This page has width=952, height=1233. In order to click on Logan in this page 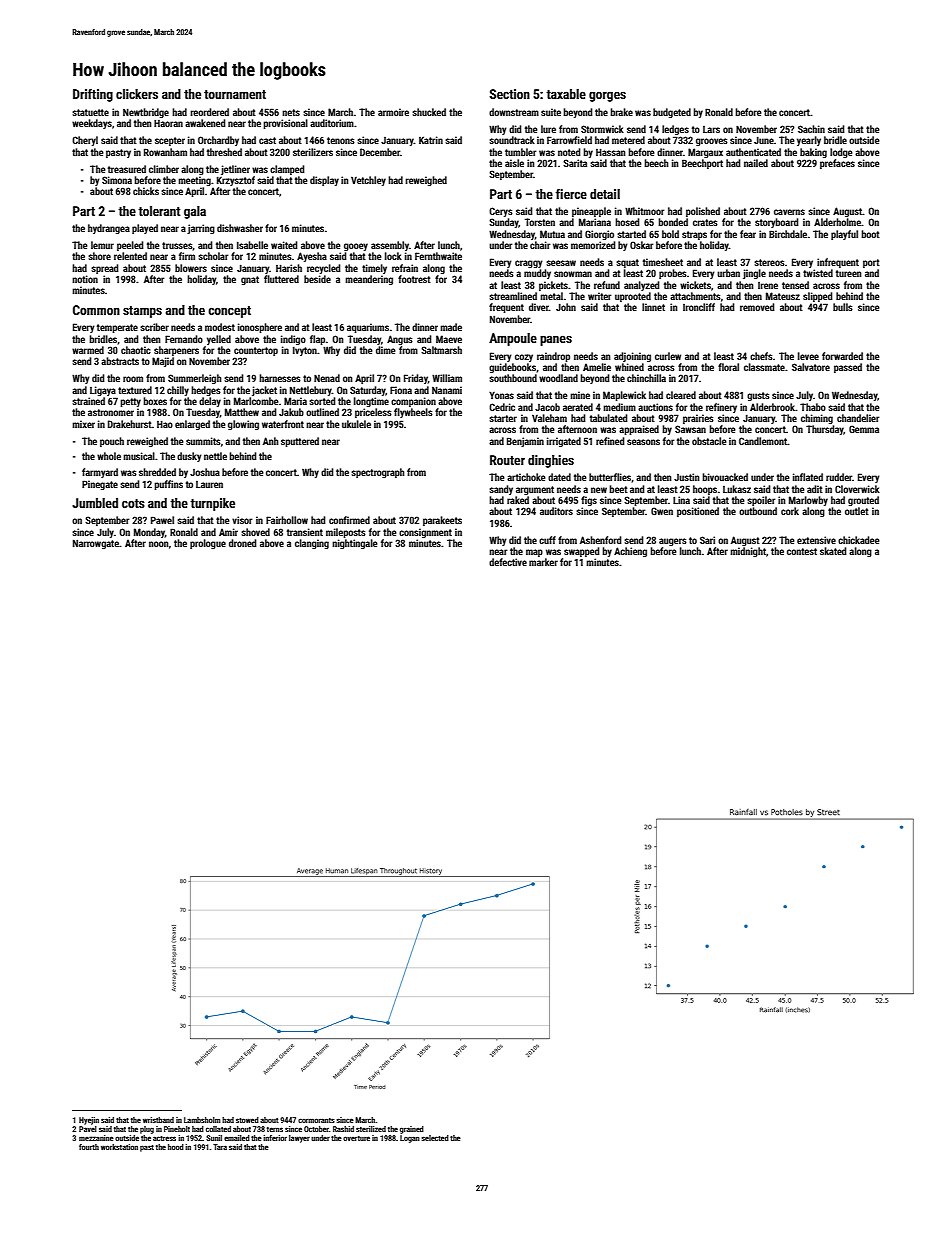, I will do `click(410, 1139)`.
